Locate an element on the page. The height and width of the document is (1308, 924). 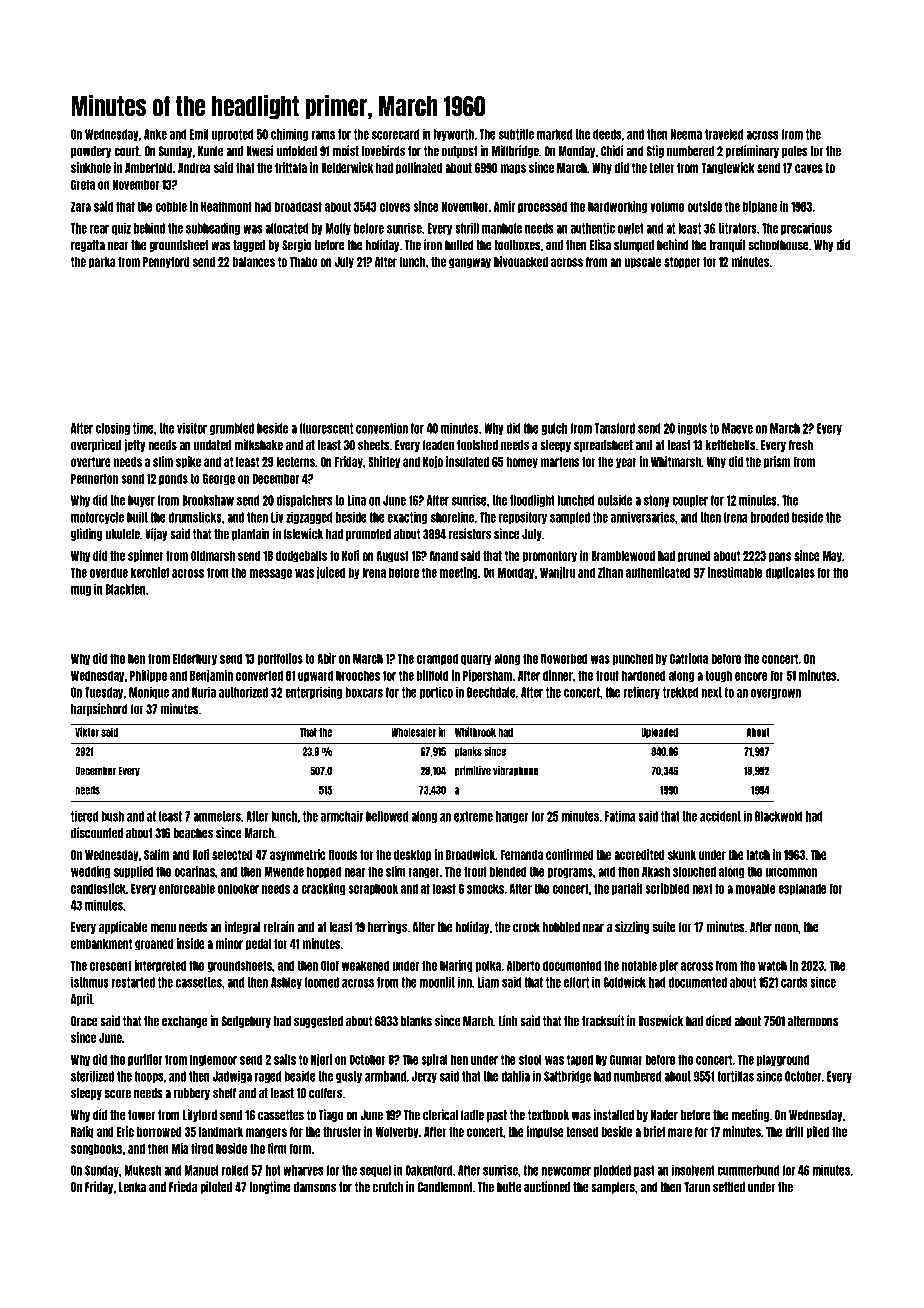
Blackfen is located at coordinates (125, 589).
